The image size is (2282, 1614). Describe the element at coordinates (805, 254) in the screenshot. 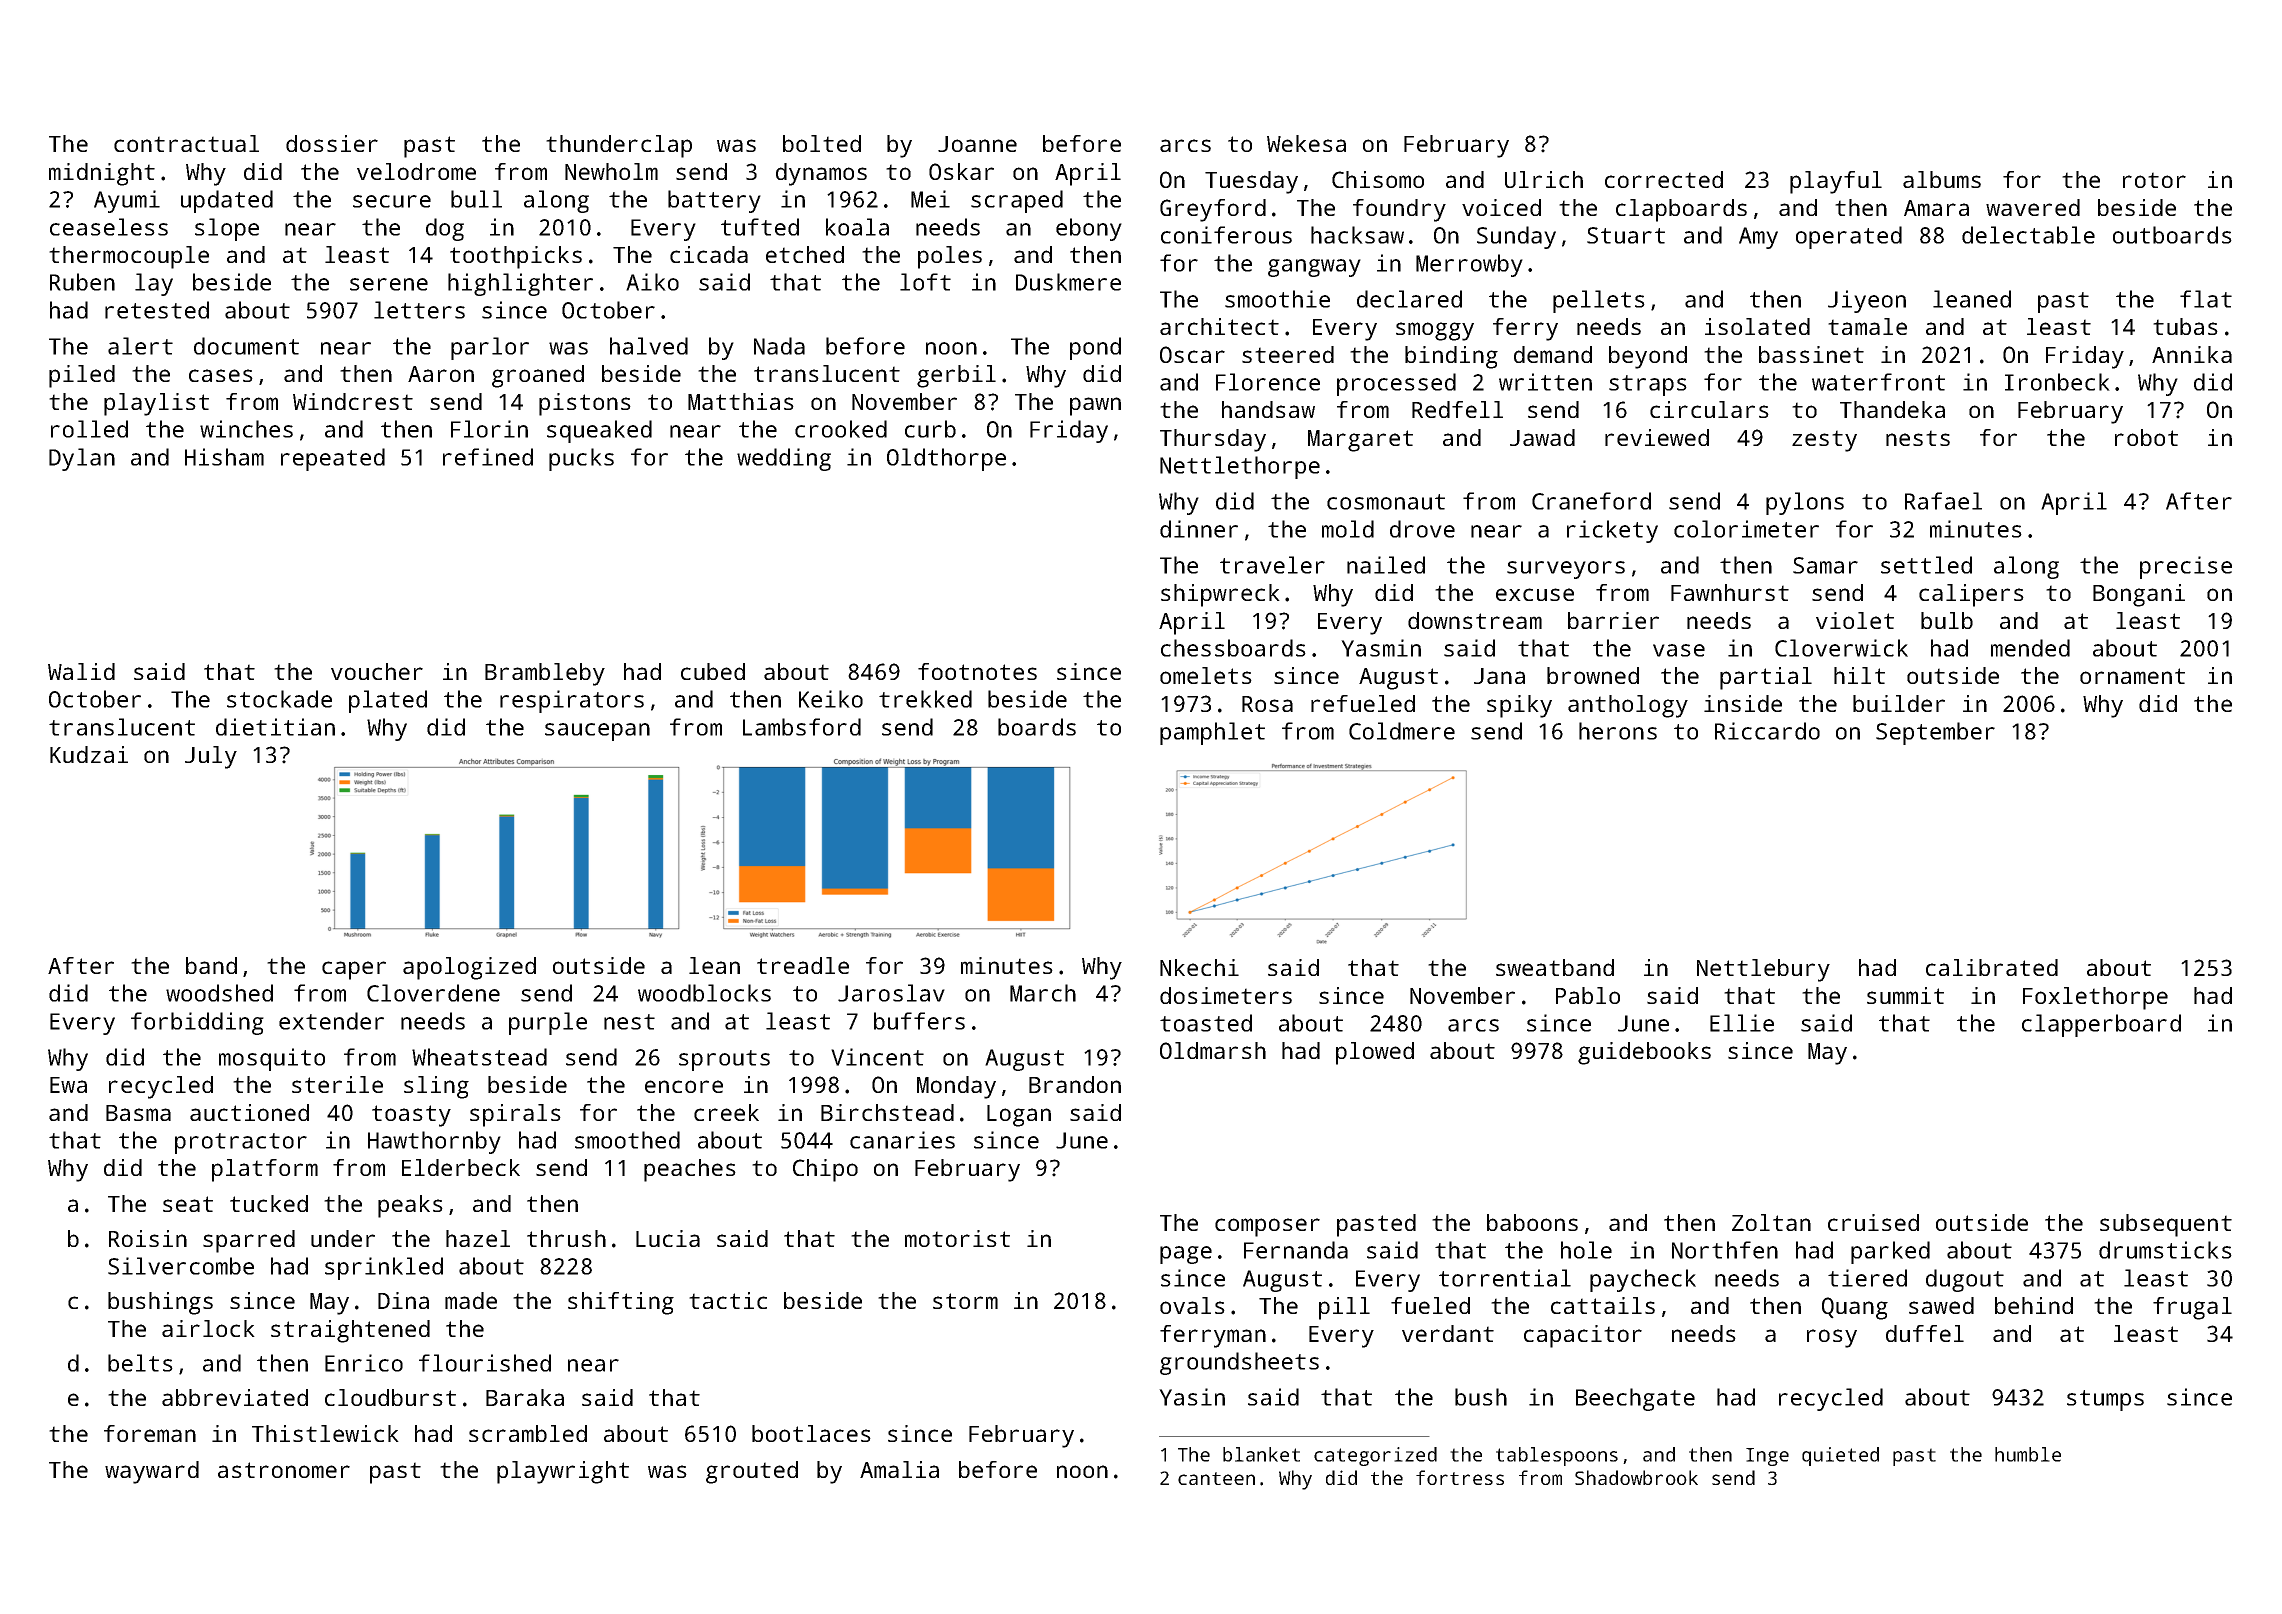

I see `etched` at that location.
